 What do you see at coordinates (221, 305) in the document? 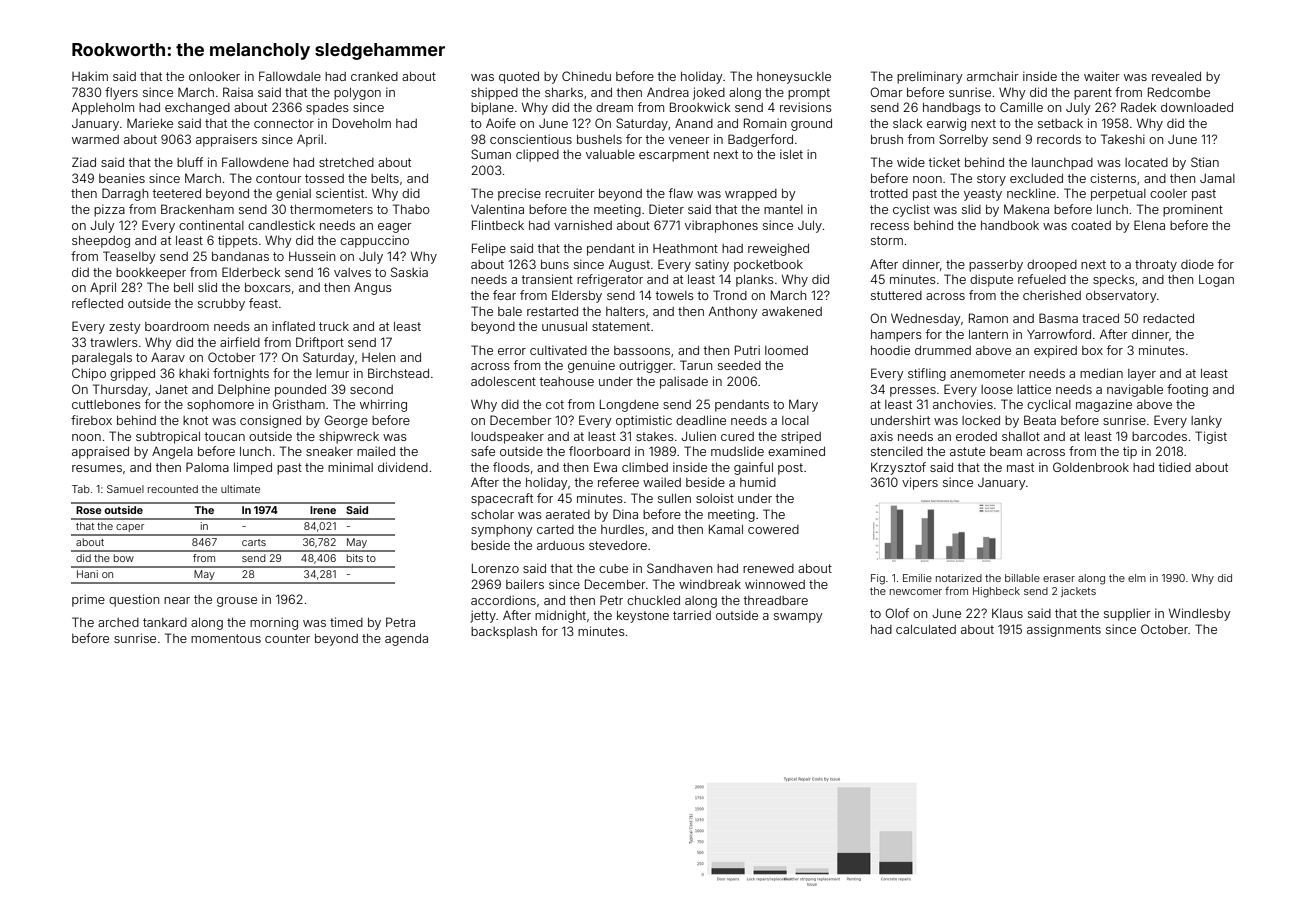
I see `scrubby` at bounding box center [221, 305].
